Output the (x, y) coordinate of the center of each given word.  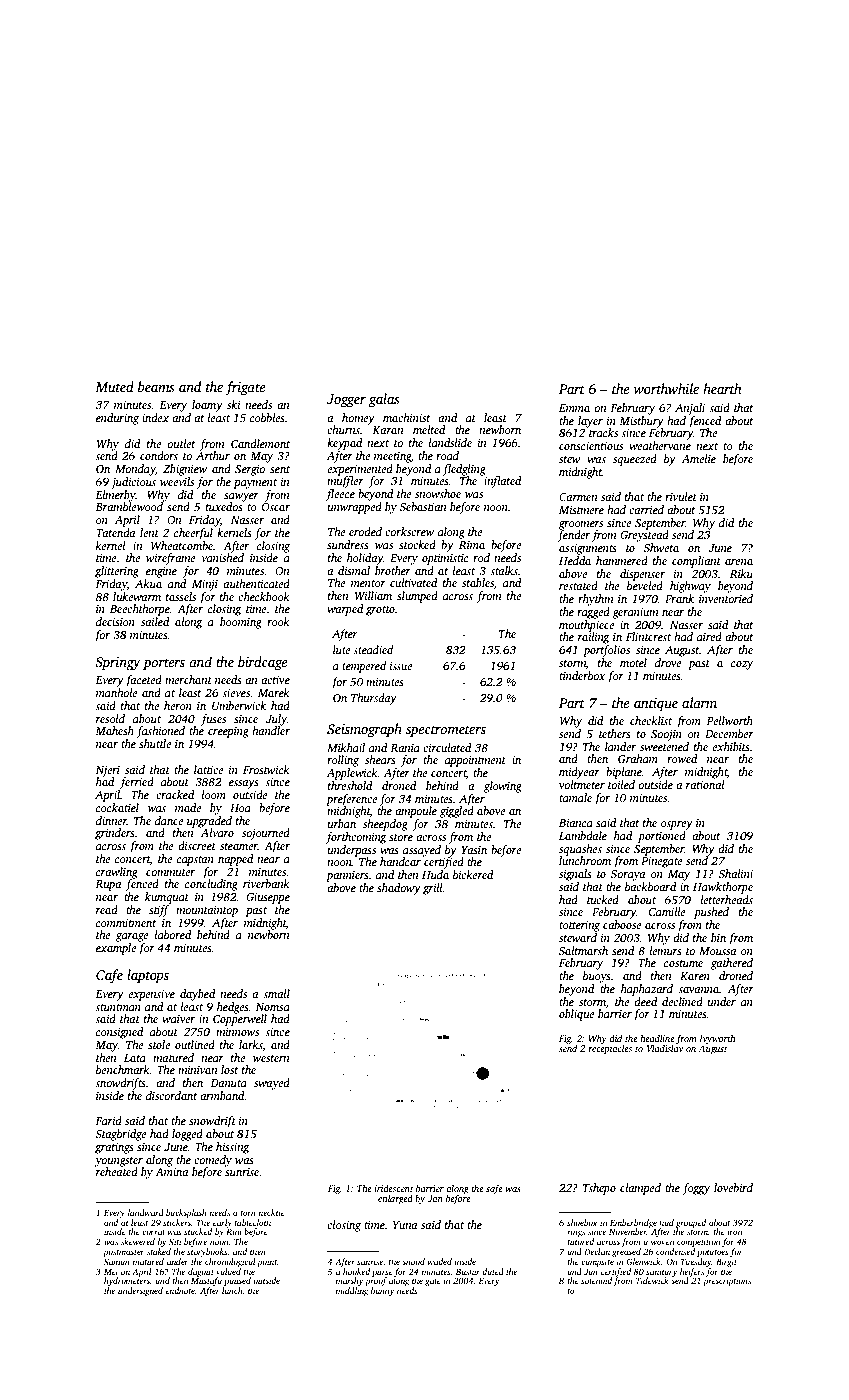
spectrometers (446, 731)
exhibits (730, 746)
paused (237, 1281)
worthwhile (666, 388)
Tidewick (652, 1280)
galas (384, 400)
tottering (579, 926)
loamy (207, 406)
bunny (382, 1291)
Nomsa (272, 1007)
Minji (205, 585)
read (107, 909)
